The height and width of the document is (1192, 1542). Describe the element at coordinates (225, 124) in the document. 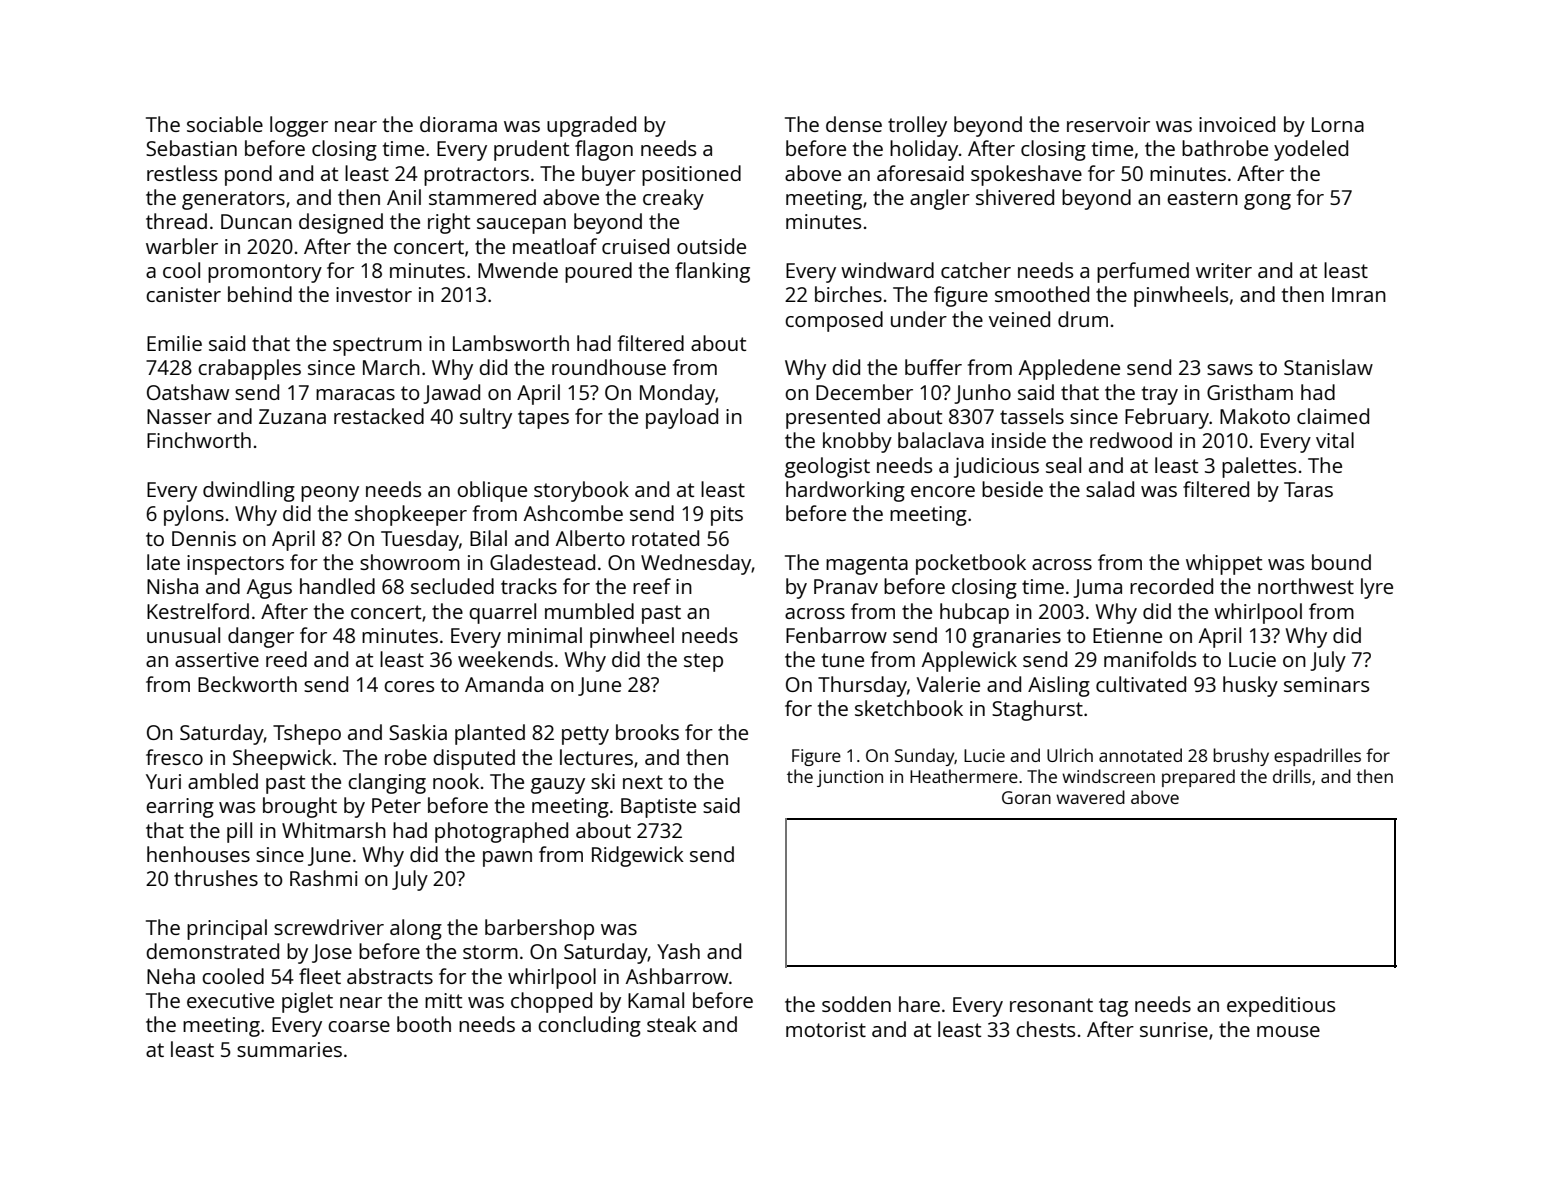

I see `sociable` at that location.
